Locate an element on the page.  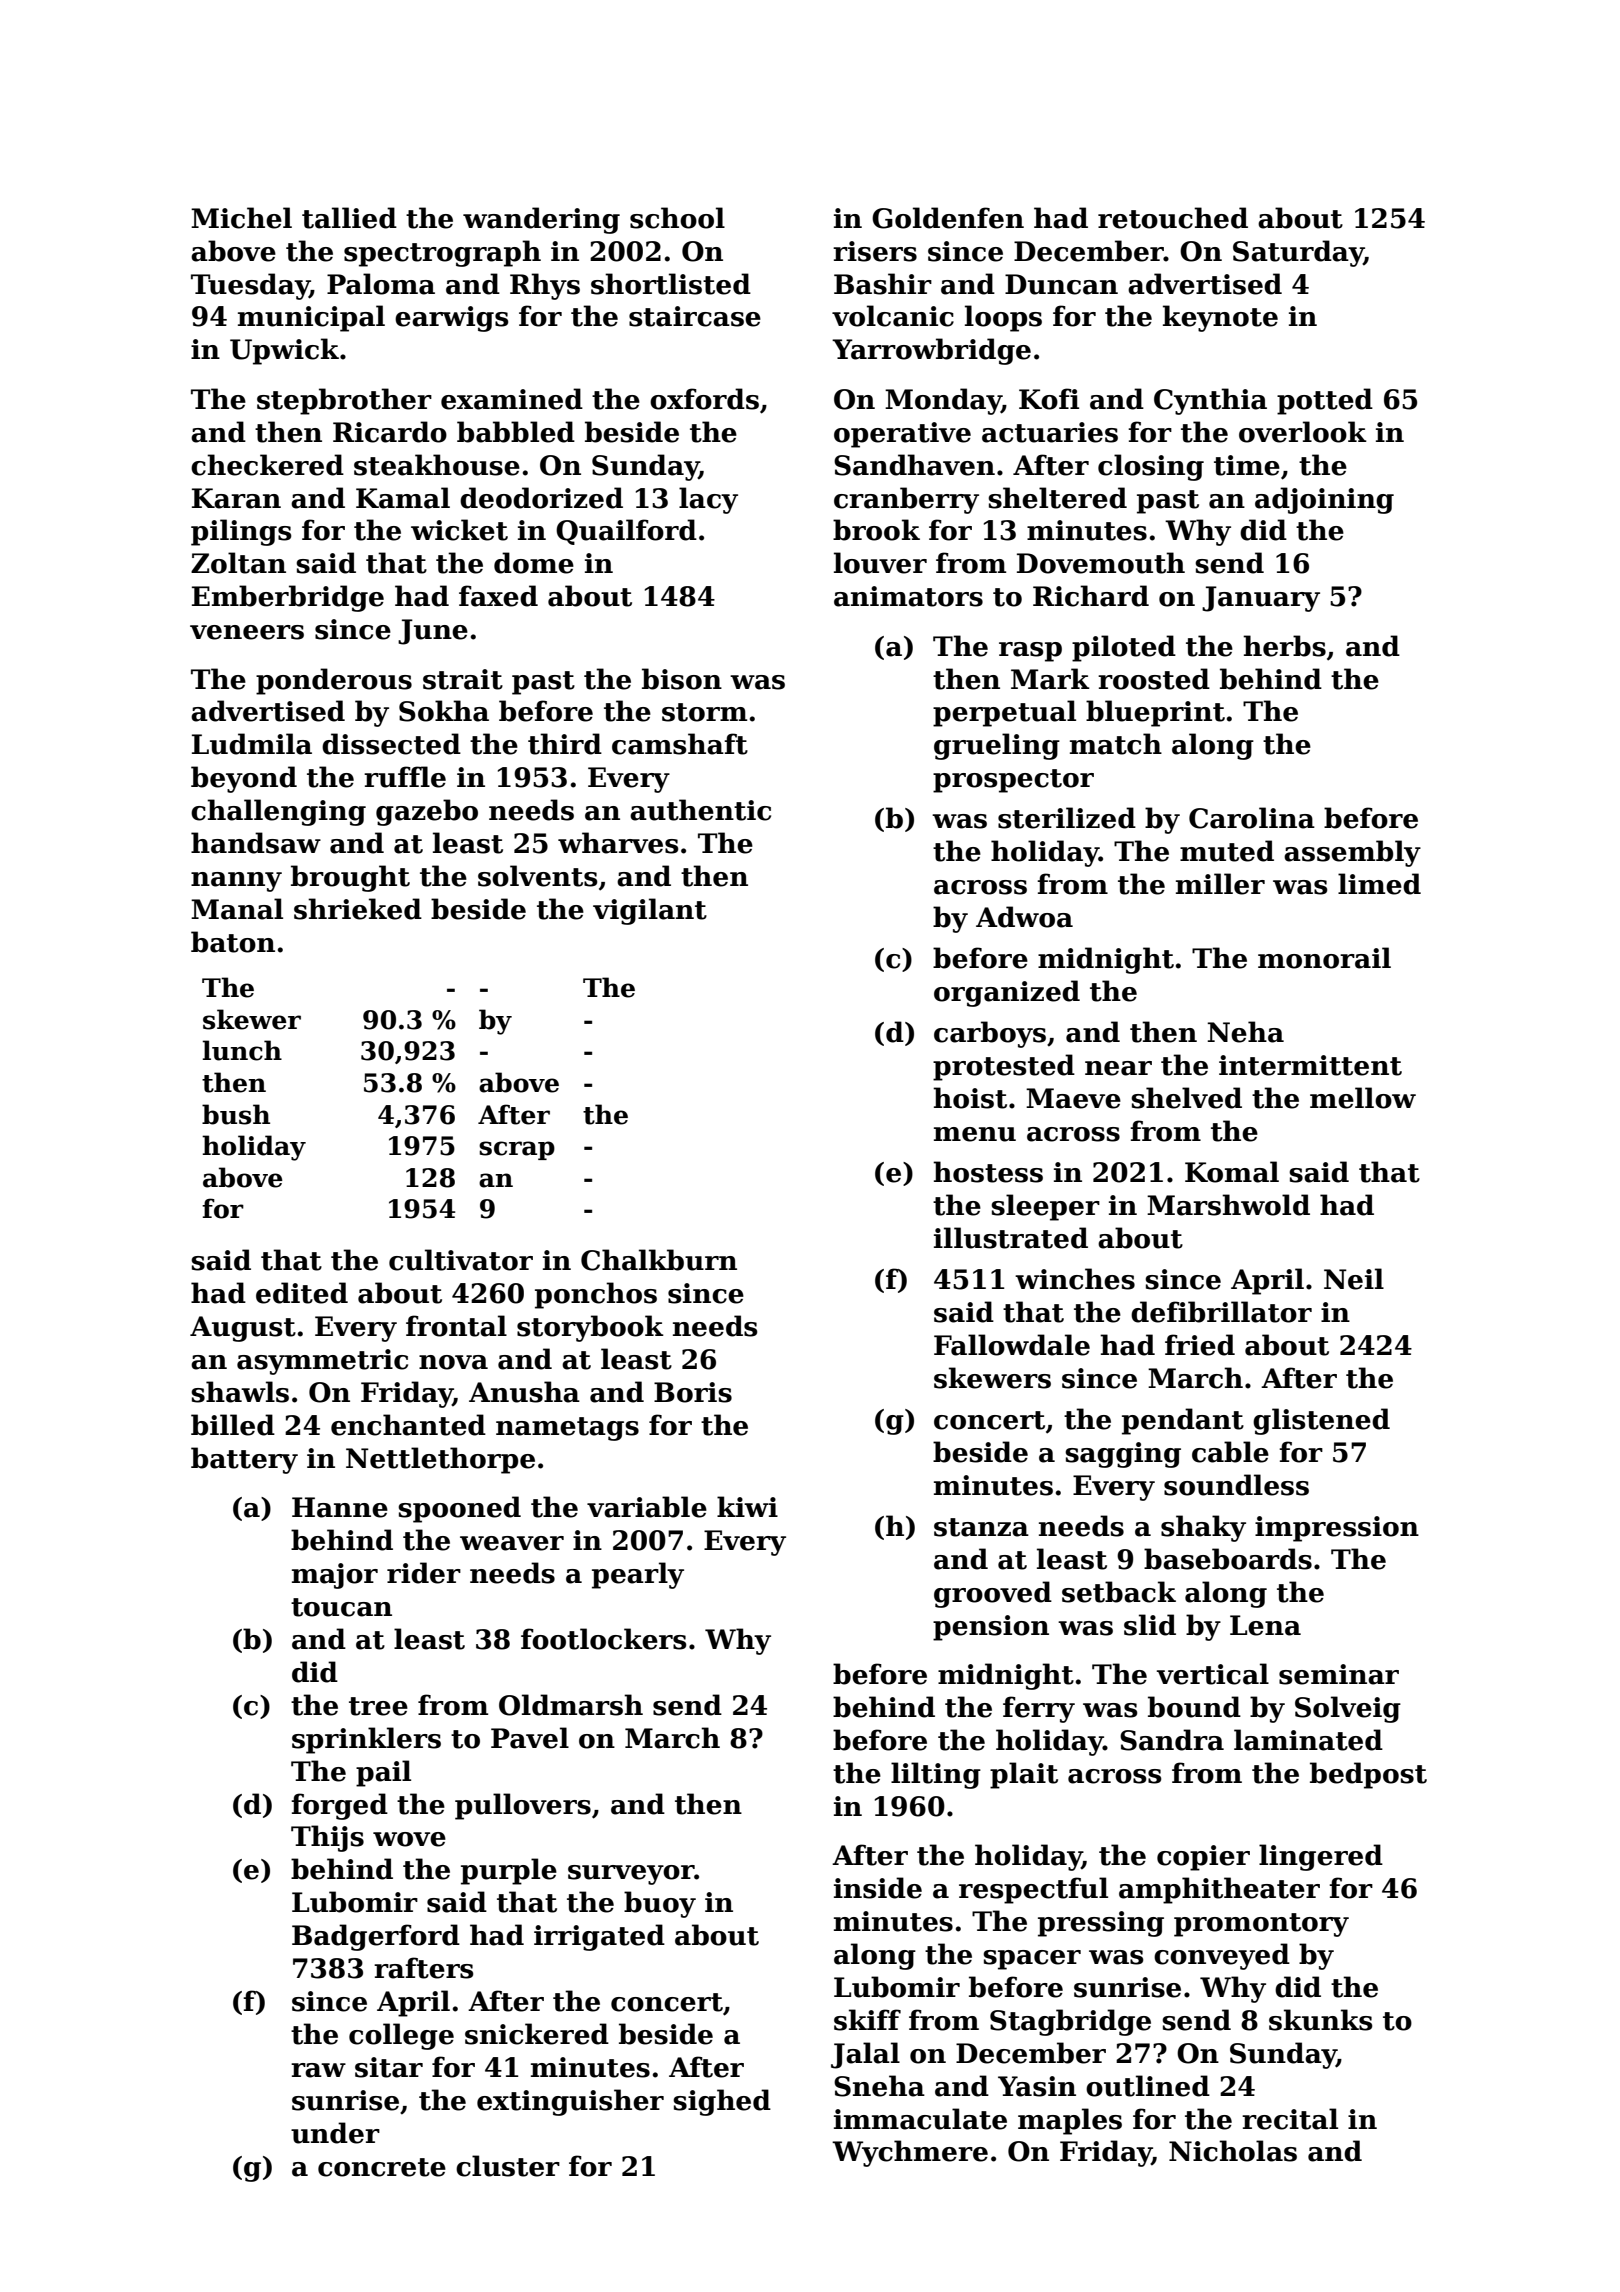
Saturday is located at coordinates (1298, 253).
